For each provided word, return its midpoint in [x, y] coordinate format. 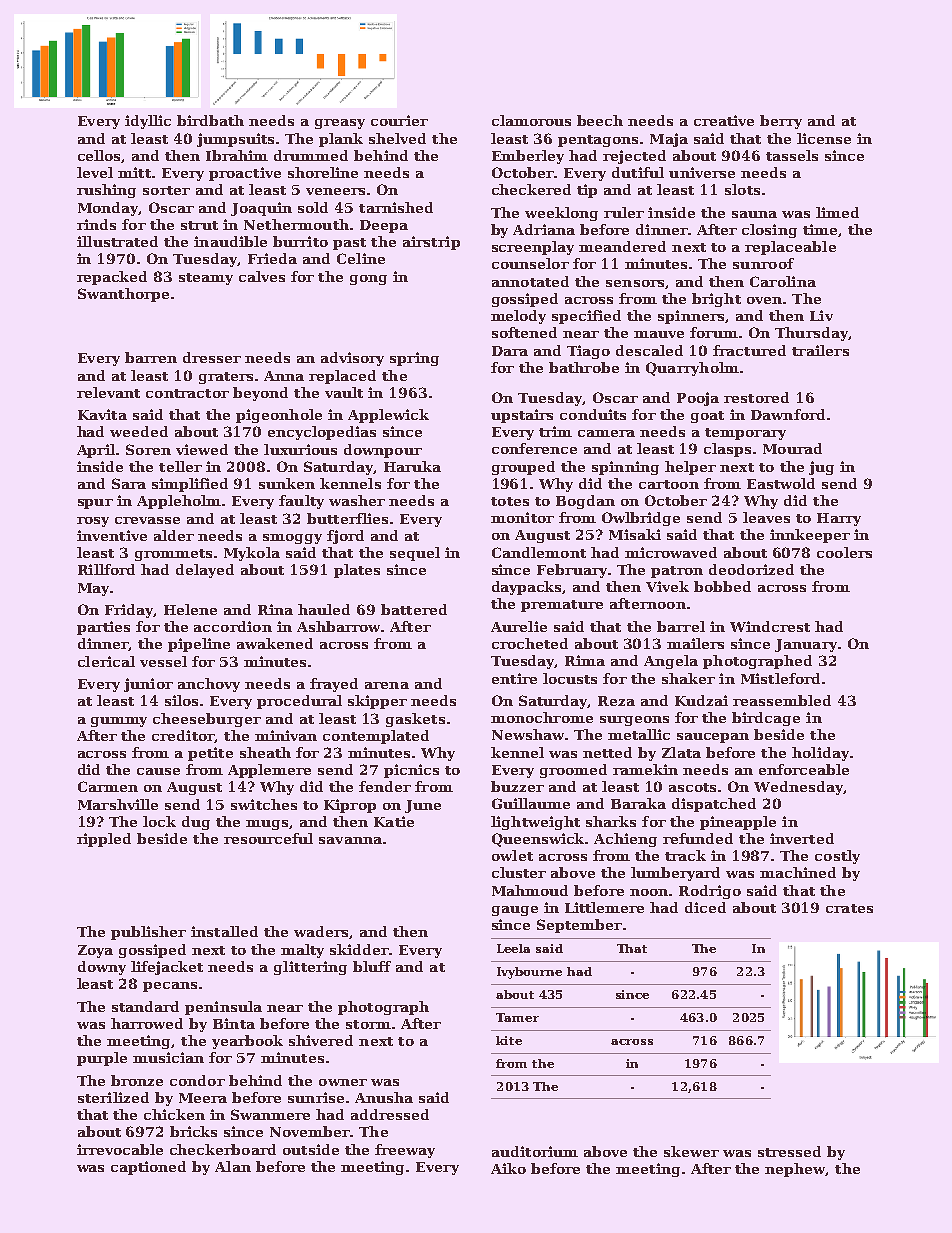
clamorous [531, 120]
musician [168, 1057]
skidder [360, 949]
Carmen [108, 786]
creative [724, 120]
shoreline [323, 172]
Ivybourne [529, 973]
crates [849, 908]
